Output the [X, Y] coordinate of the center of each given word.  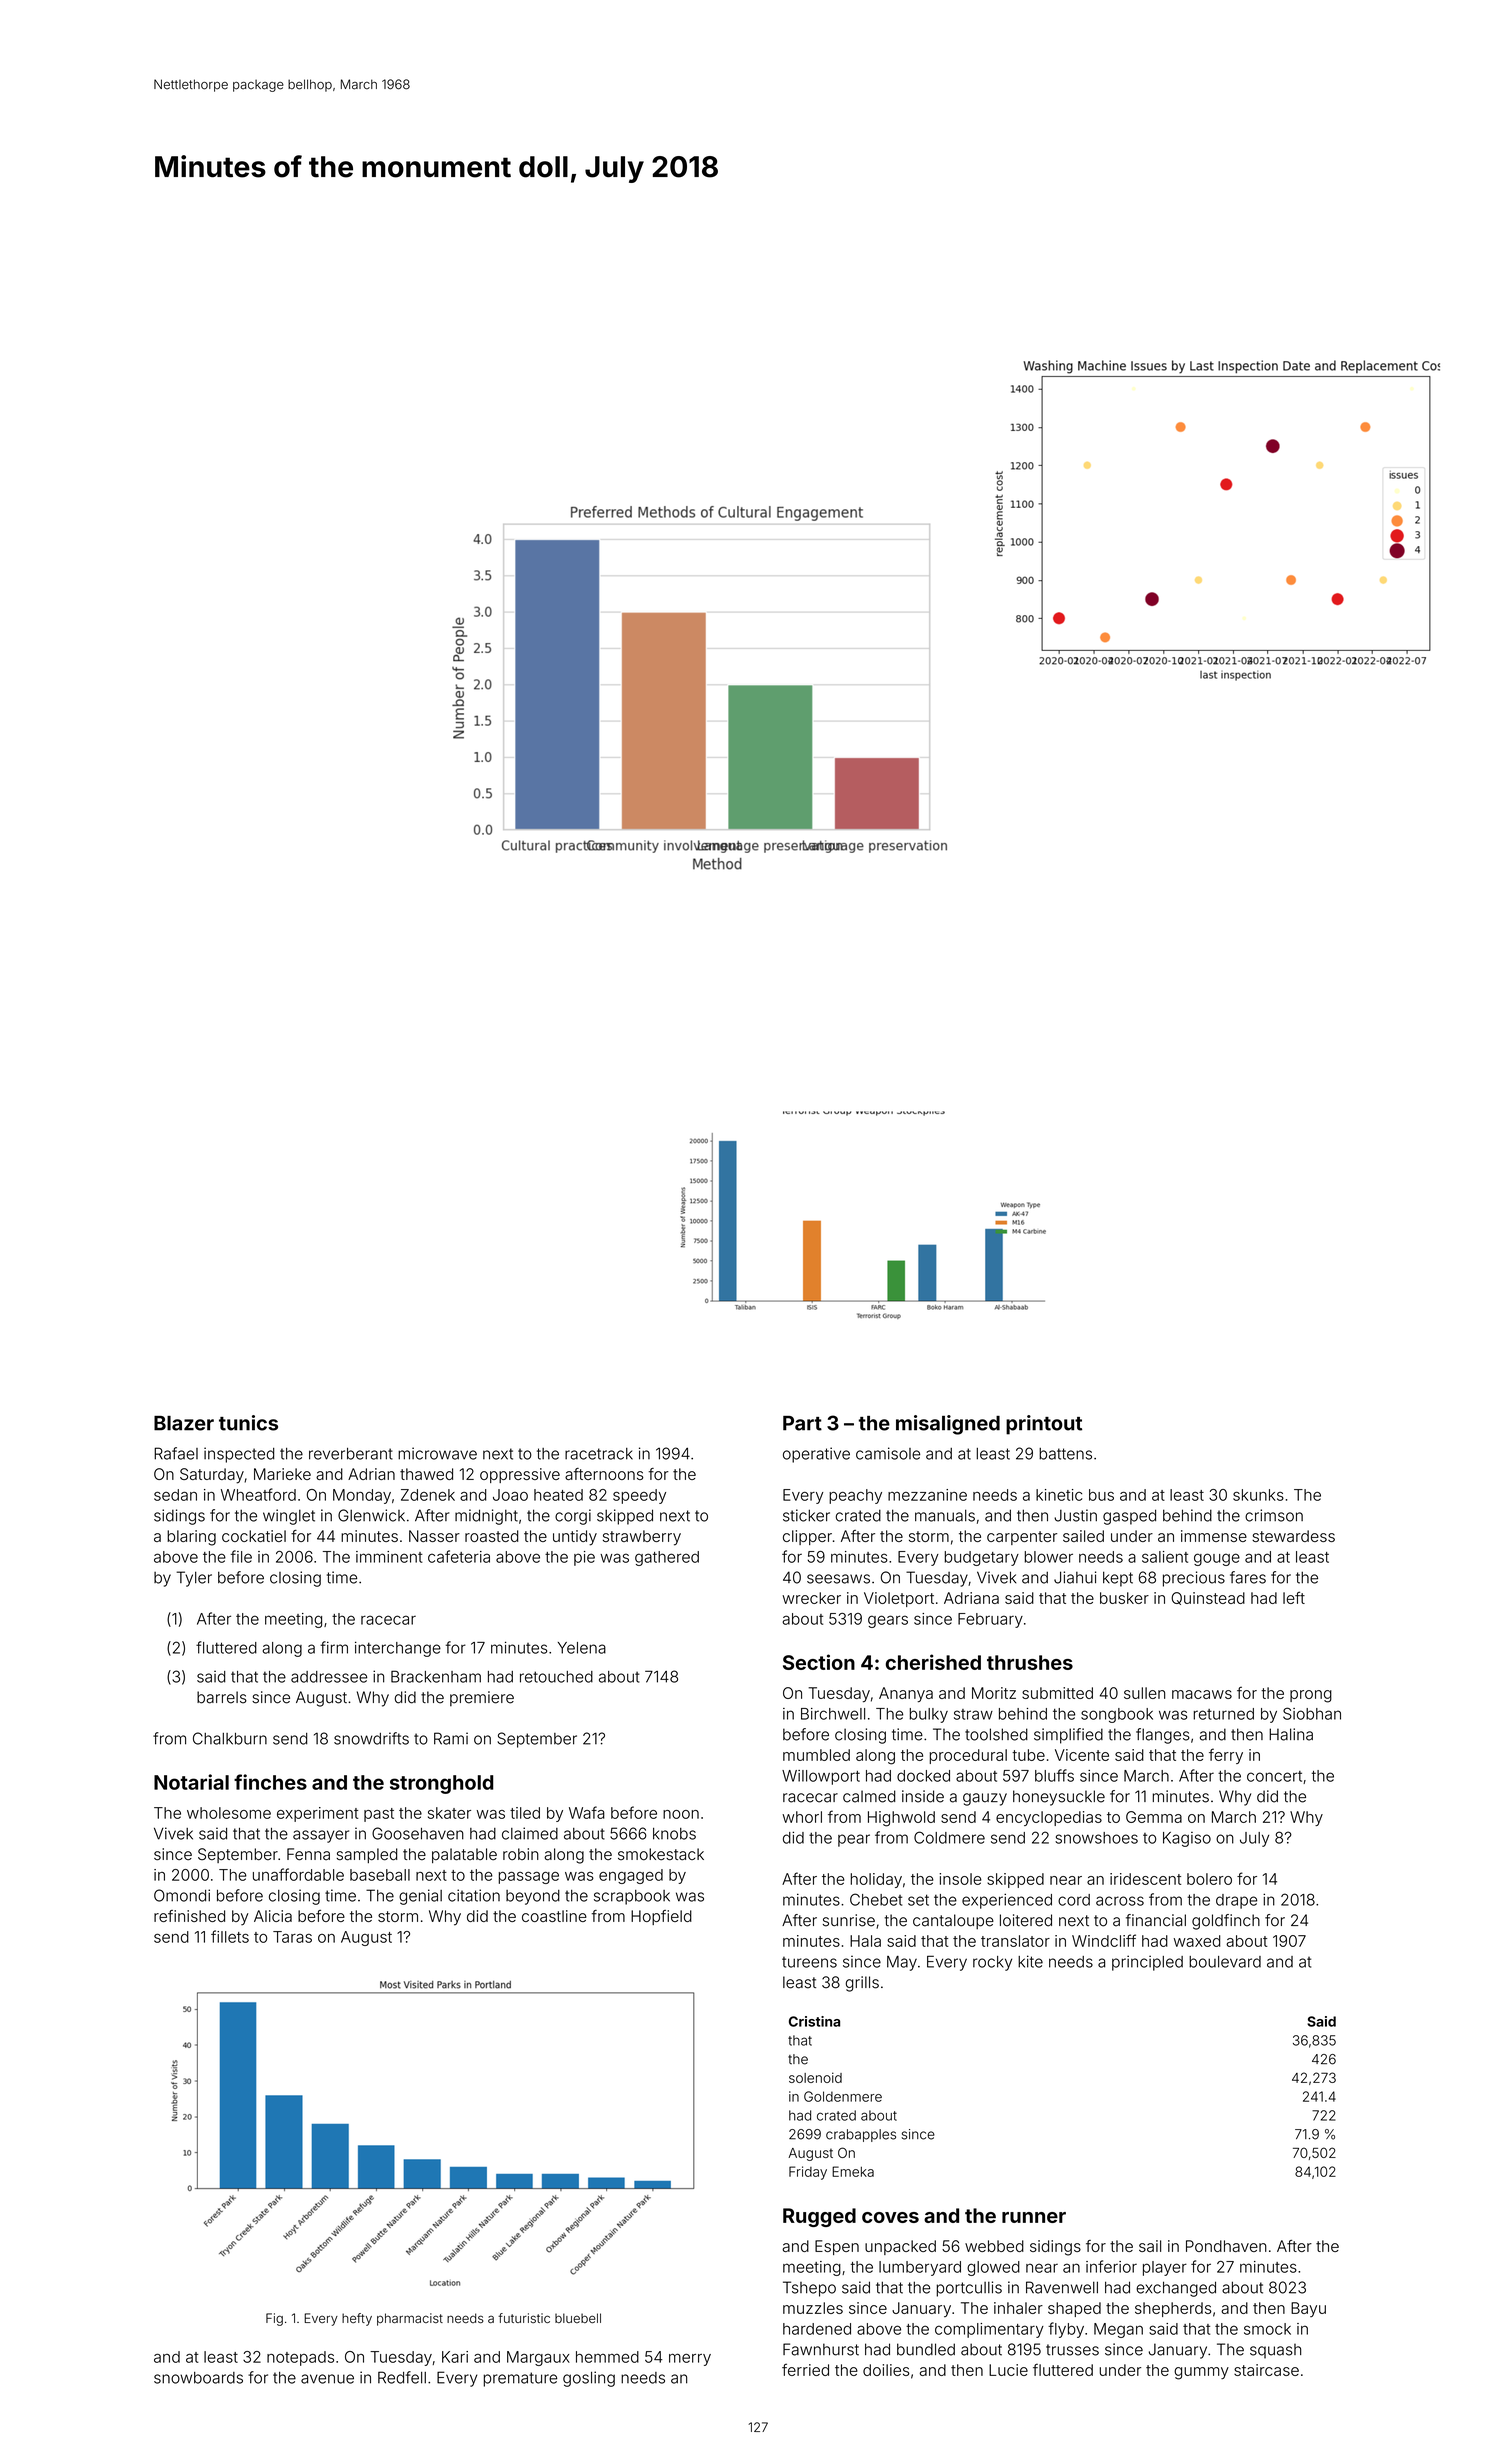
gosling [589, 2379]
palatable [464, 1855]
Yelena [582, 1648]
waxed [1197, 1941]
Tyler [194, 1579]
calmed [869, 1796]
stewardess [1293, 1536]
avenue [327, 2379]
